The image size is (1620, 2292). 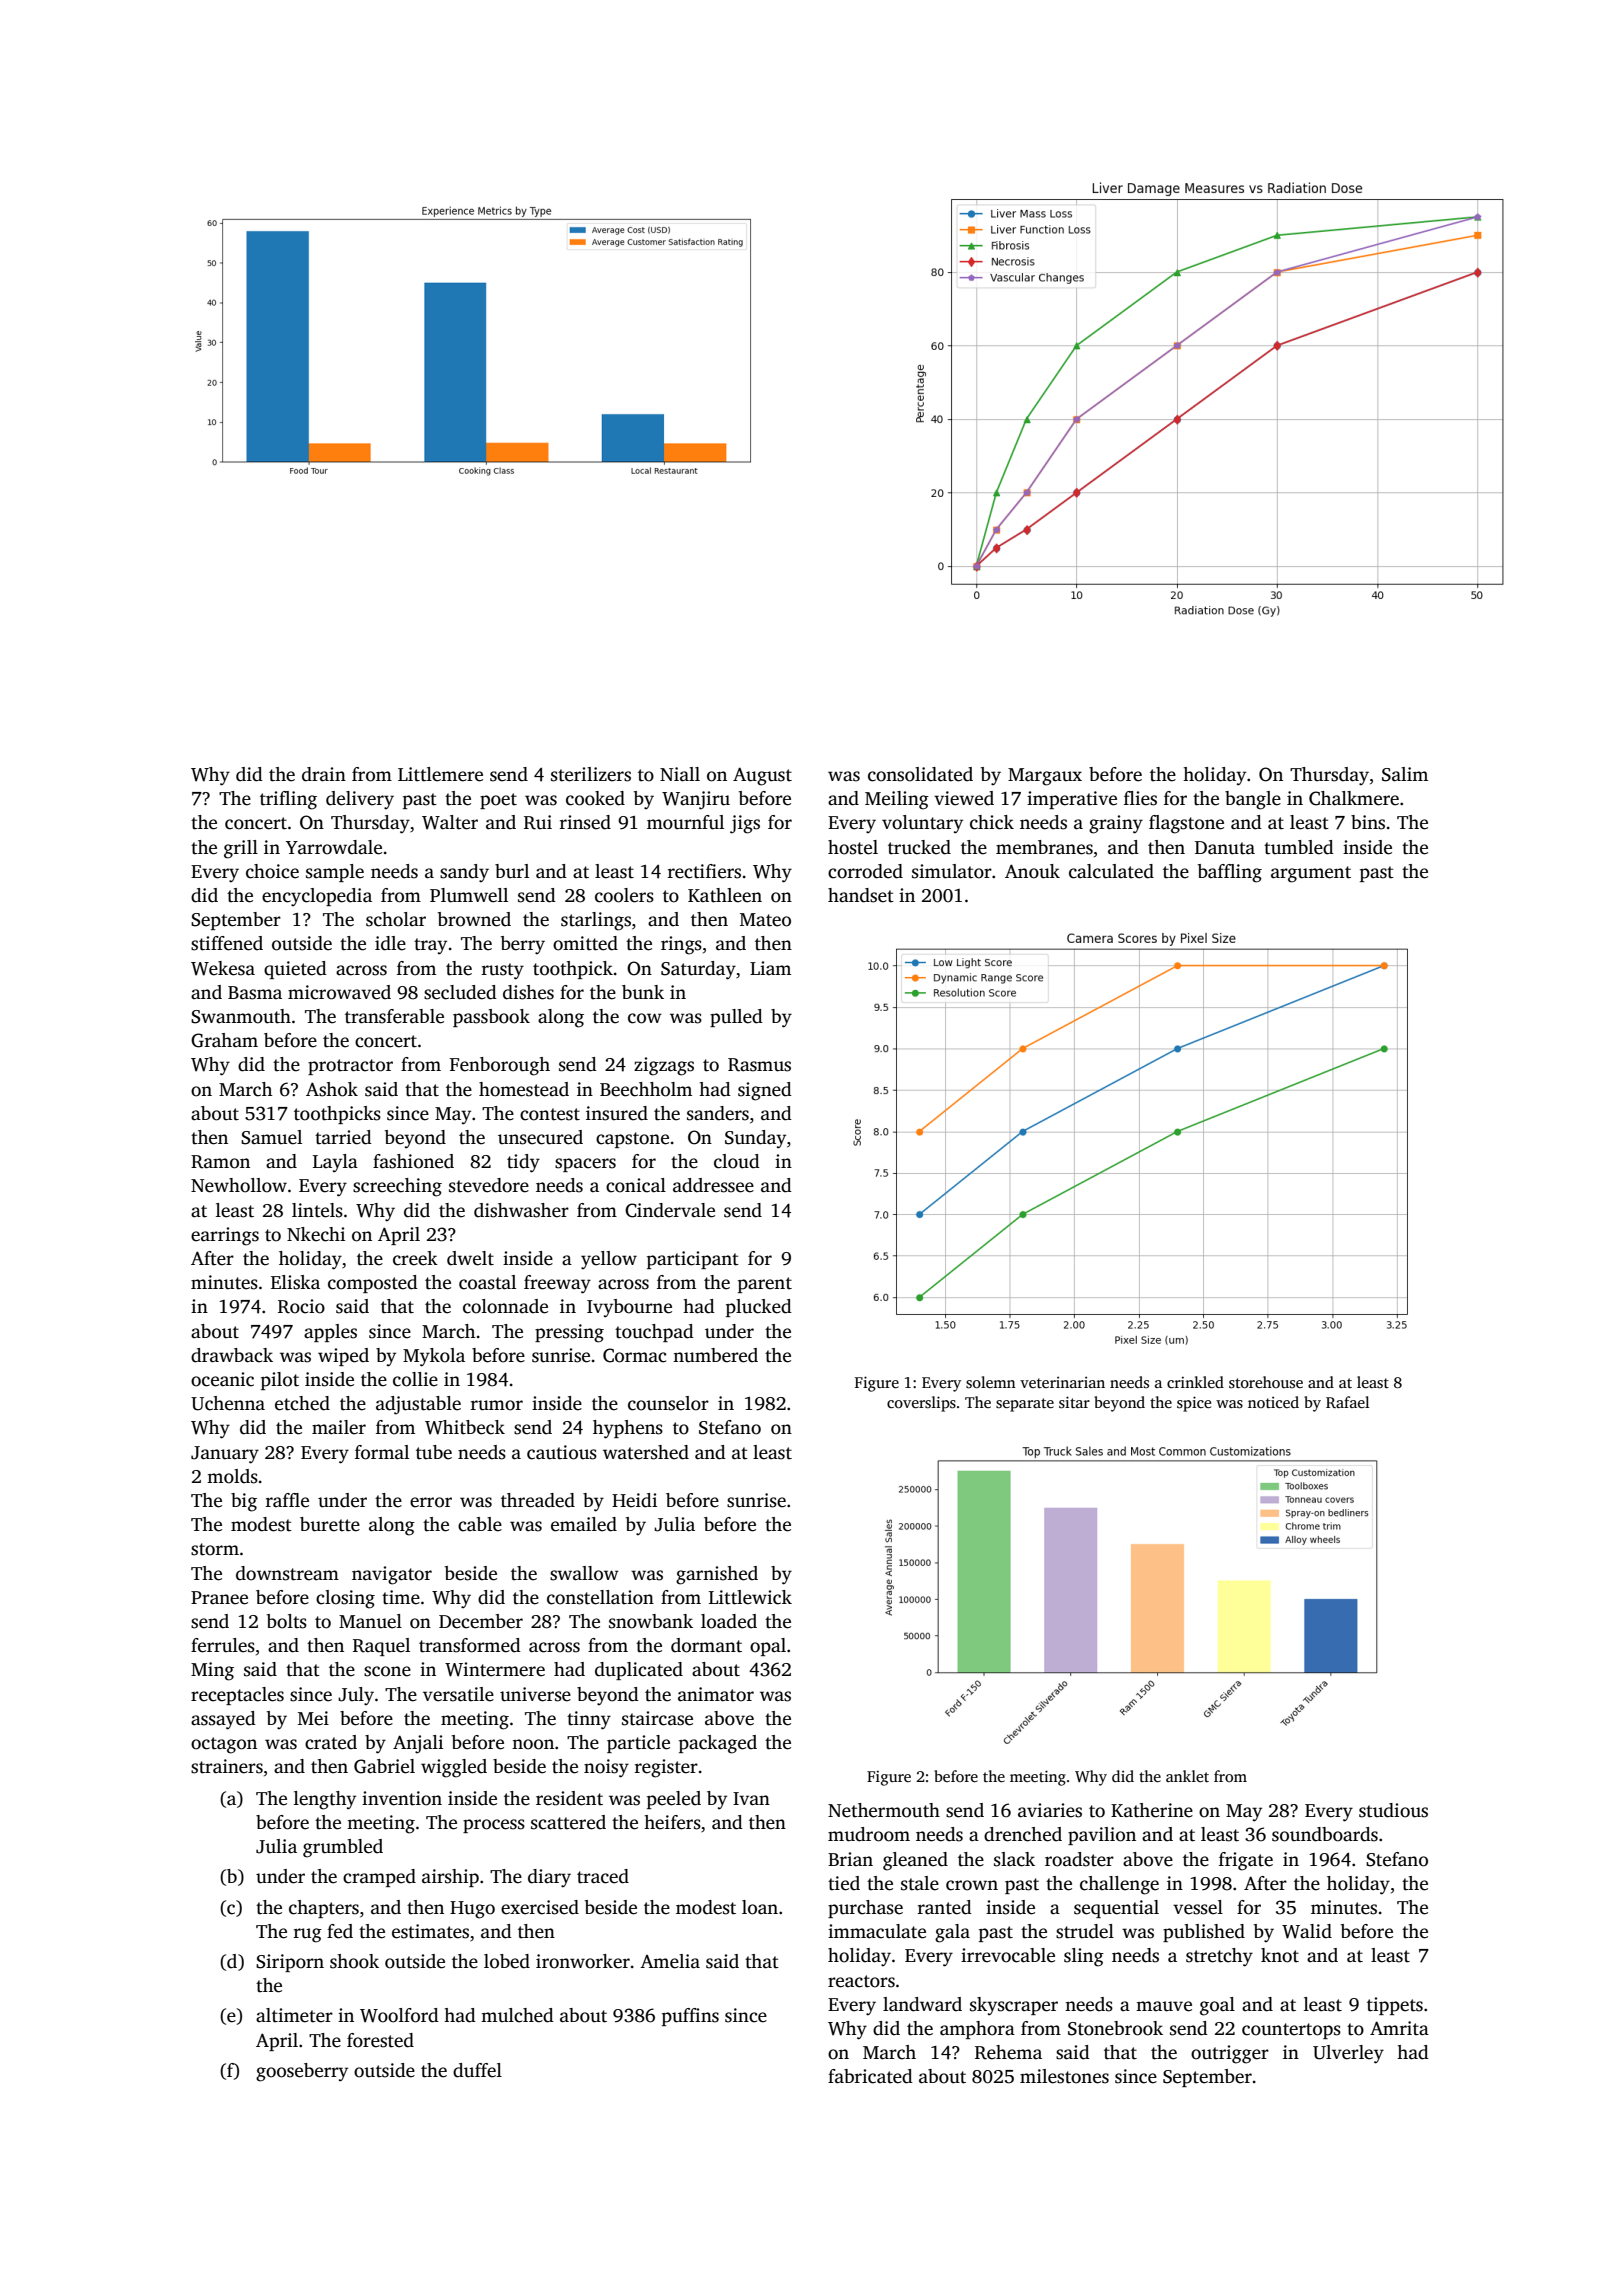 What do you see at coordinates (870, 2076) in the screenshot?
I see `fabricated` at bounding box center [870, 2076].
